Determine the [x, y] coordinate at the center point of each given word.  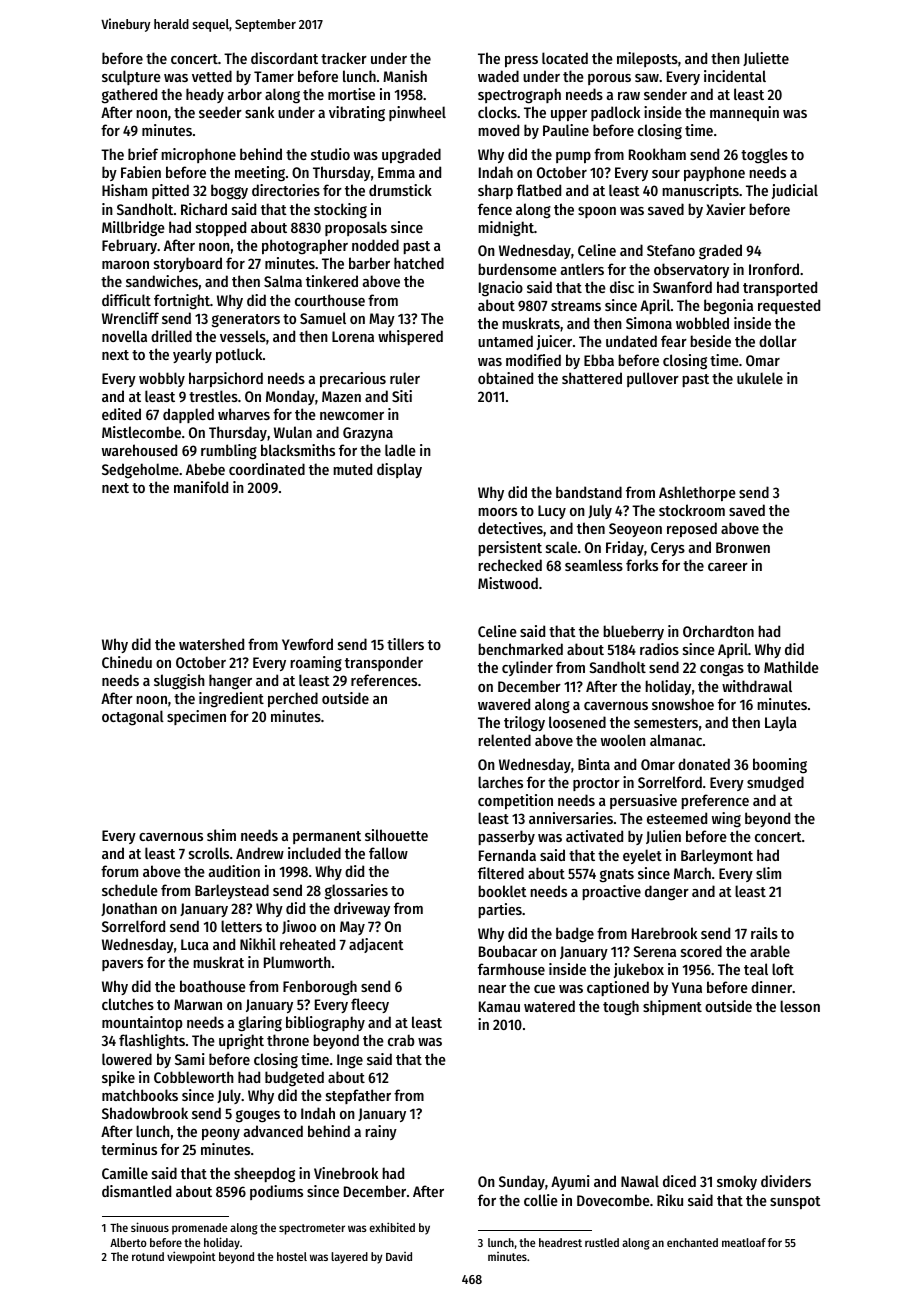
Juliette [766, 59]
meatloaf [744, 1242]
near [492, 989]
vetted [212, 76]
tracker [344, 58]
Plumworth [297, 962]
